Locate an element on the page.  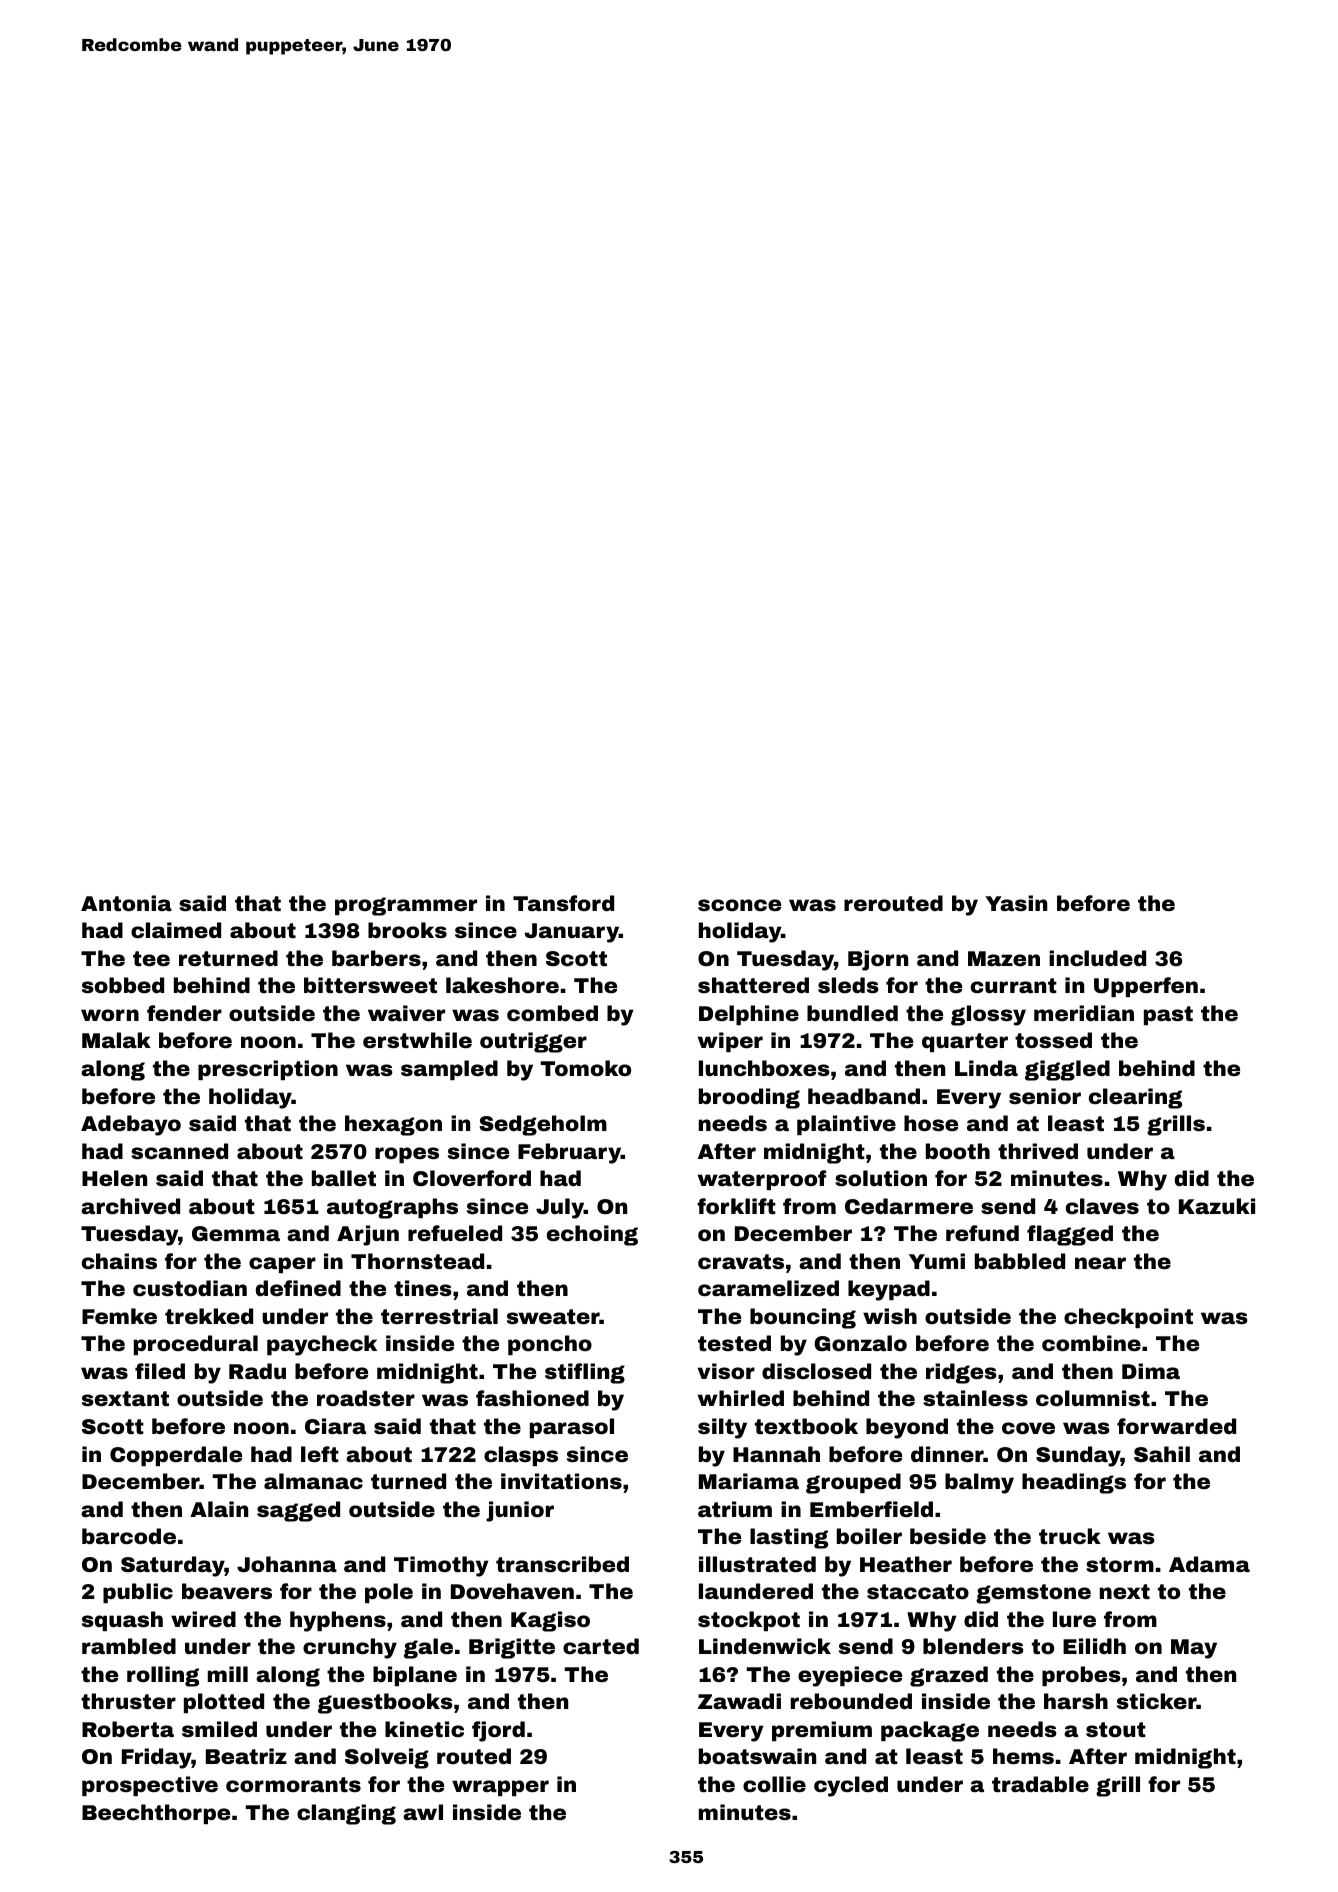
currant is located at coordinates (1014, 985).
